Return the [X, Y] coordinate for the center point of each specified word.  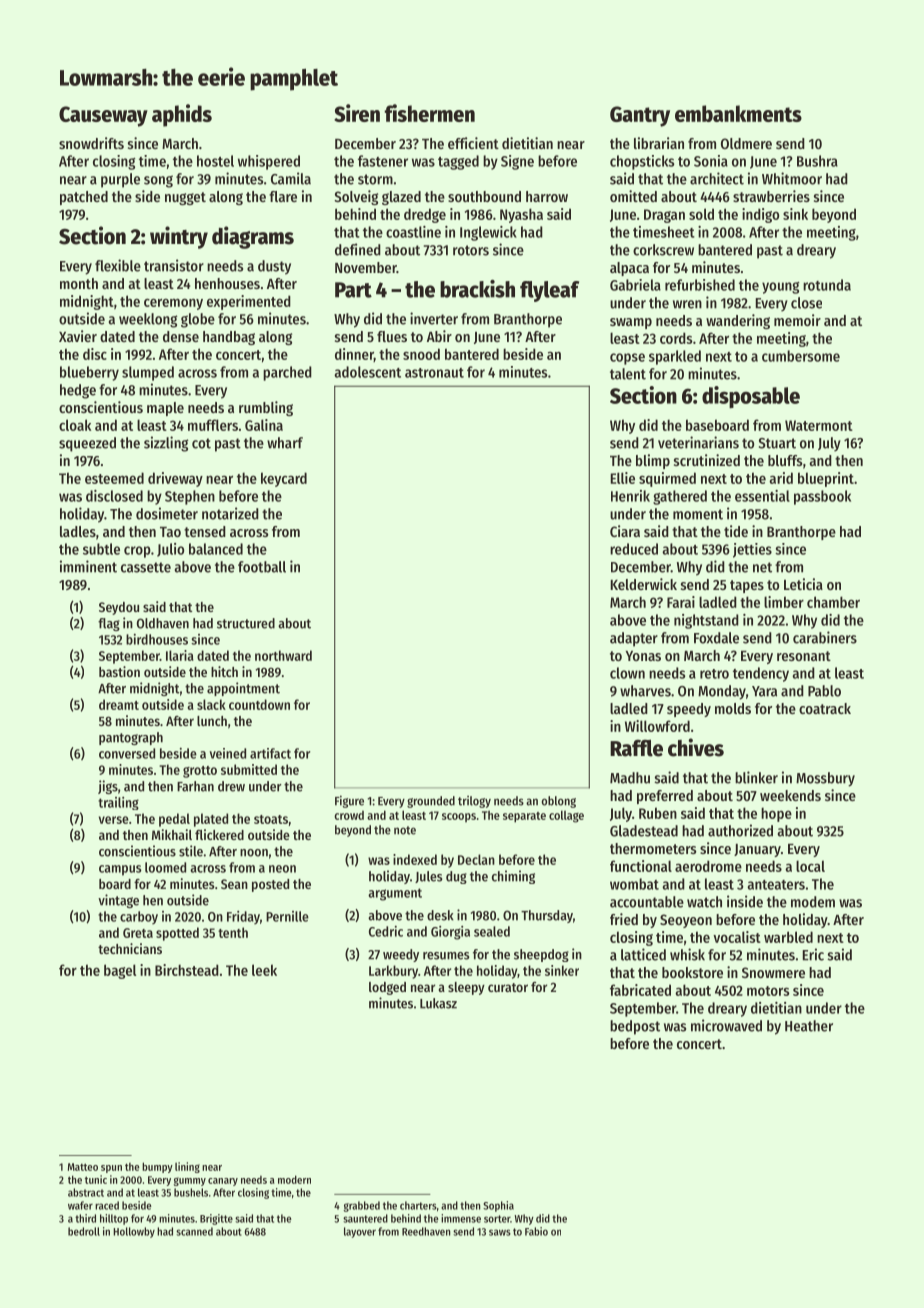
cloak [75, 425]
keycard [284, 479]
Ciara [625, 531]
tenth [233, 932]
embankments [738, 113]
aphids [182, 115]
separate [524, 817]
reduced [634, 549]
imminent [88, 566]
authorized [740, 830]
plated [211, 820]
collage [566, 816]
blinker [756, 777]
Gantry [640, 116]
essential [762, 496]
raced [107, 1205]
